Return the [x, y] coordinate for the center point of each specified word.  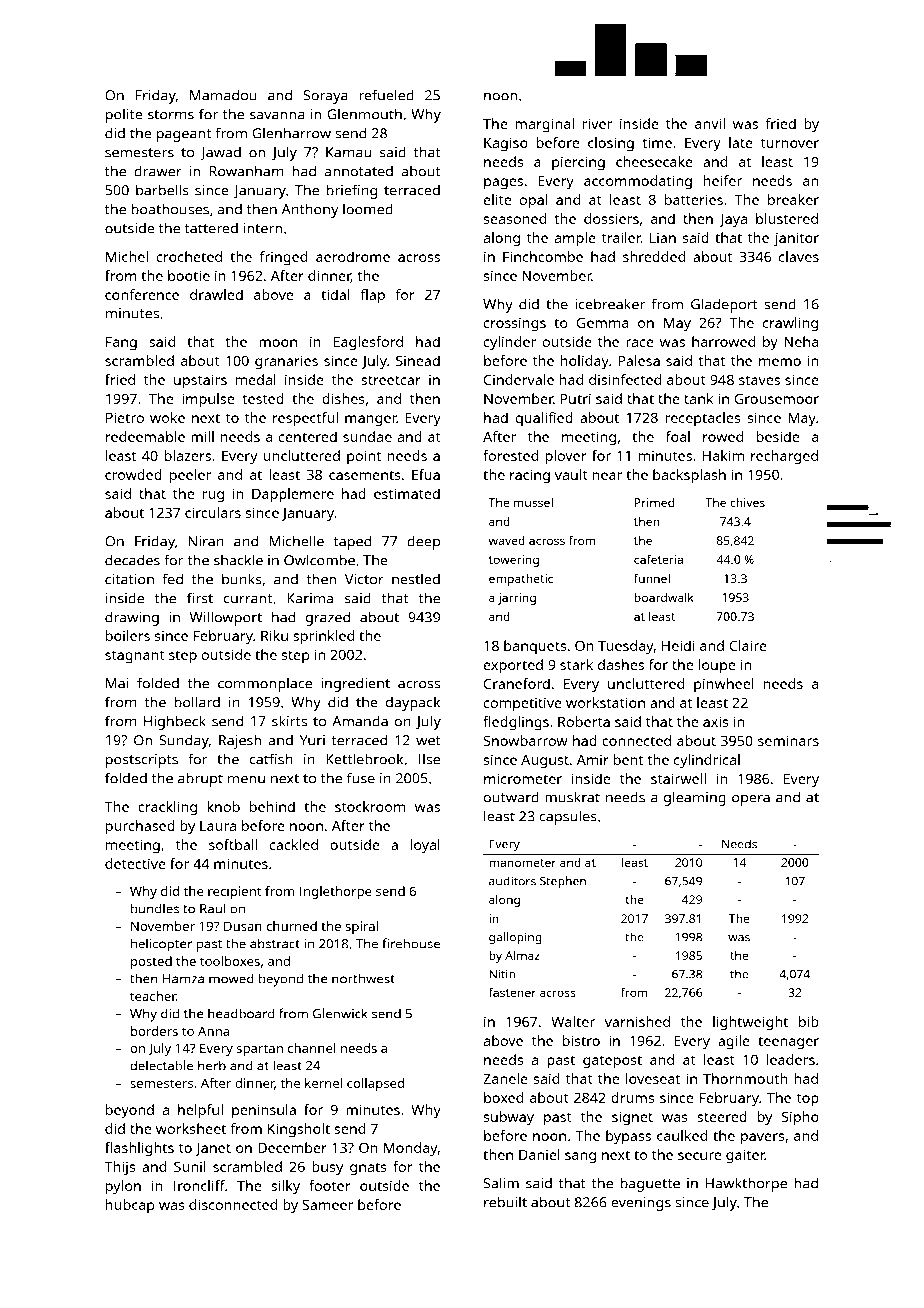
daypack [413, 703]
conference [142, 294]
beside [777, 436]
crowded [133, 474]
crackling [167, 808]
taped [353, 543]
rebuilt [505, 1202]
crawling [790, 324]
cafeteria [658, 559]
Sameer [327, 1204]
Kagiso [506, 144]
